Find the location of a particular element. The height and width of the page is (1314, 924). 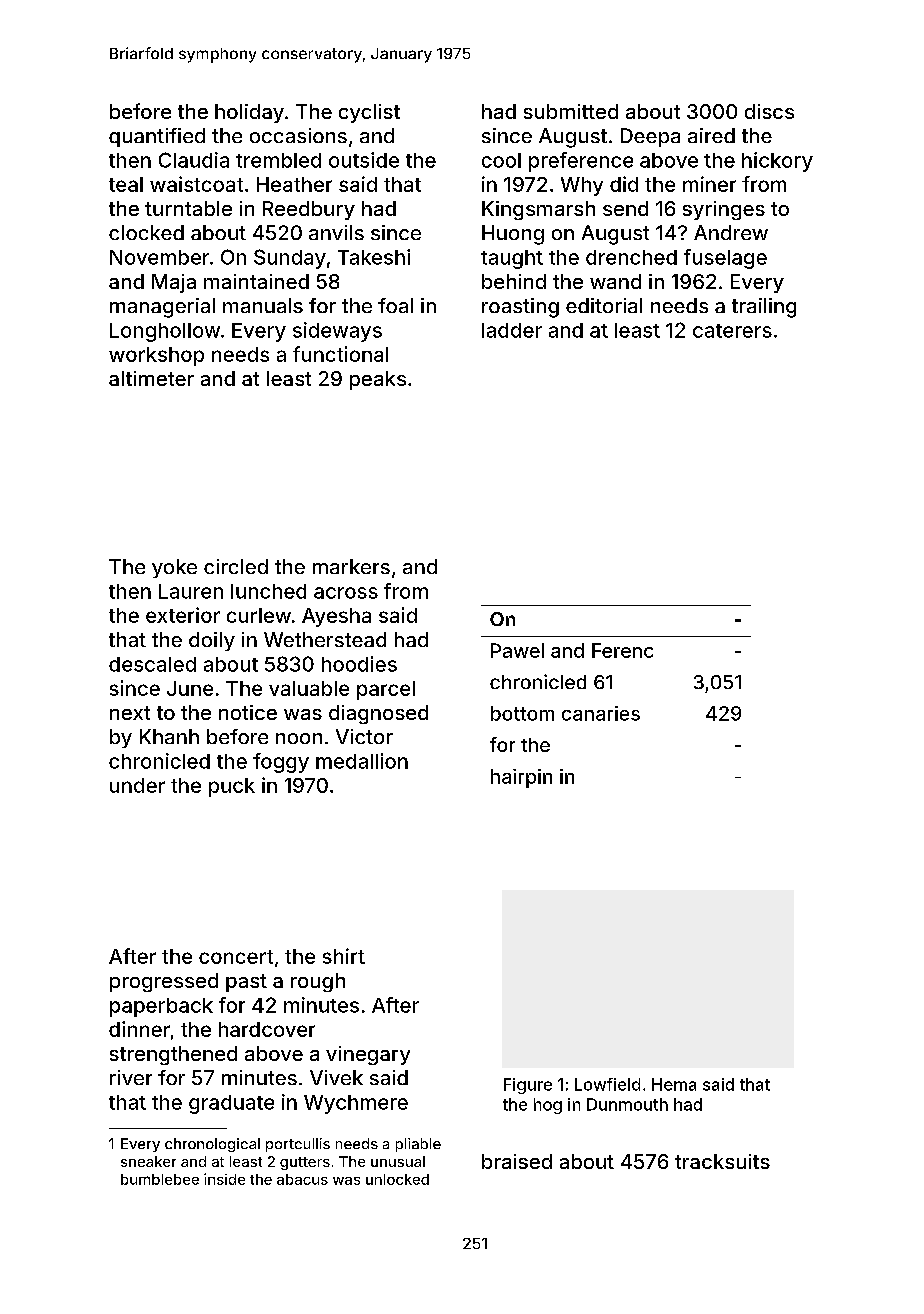

dinner is located at coordinates (139, 1029).
